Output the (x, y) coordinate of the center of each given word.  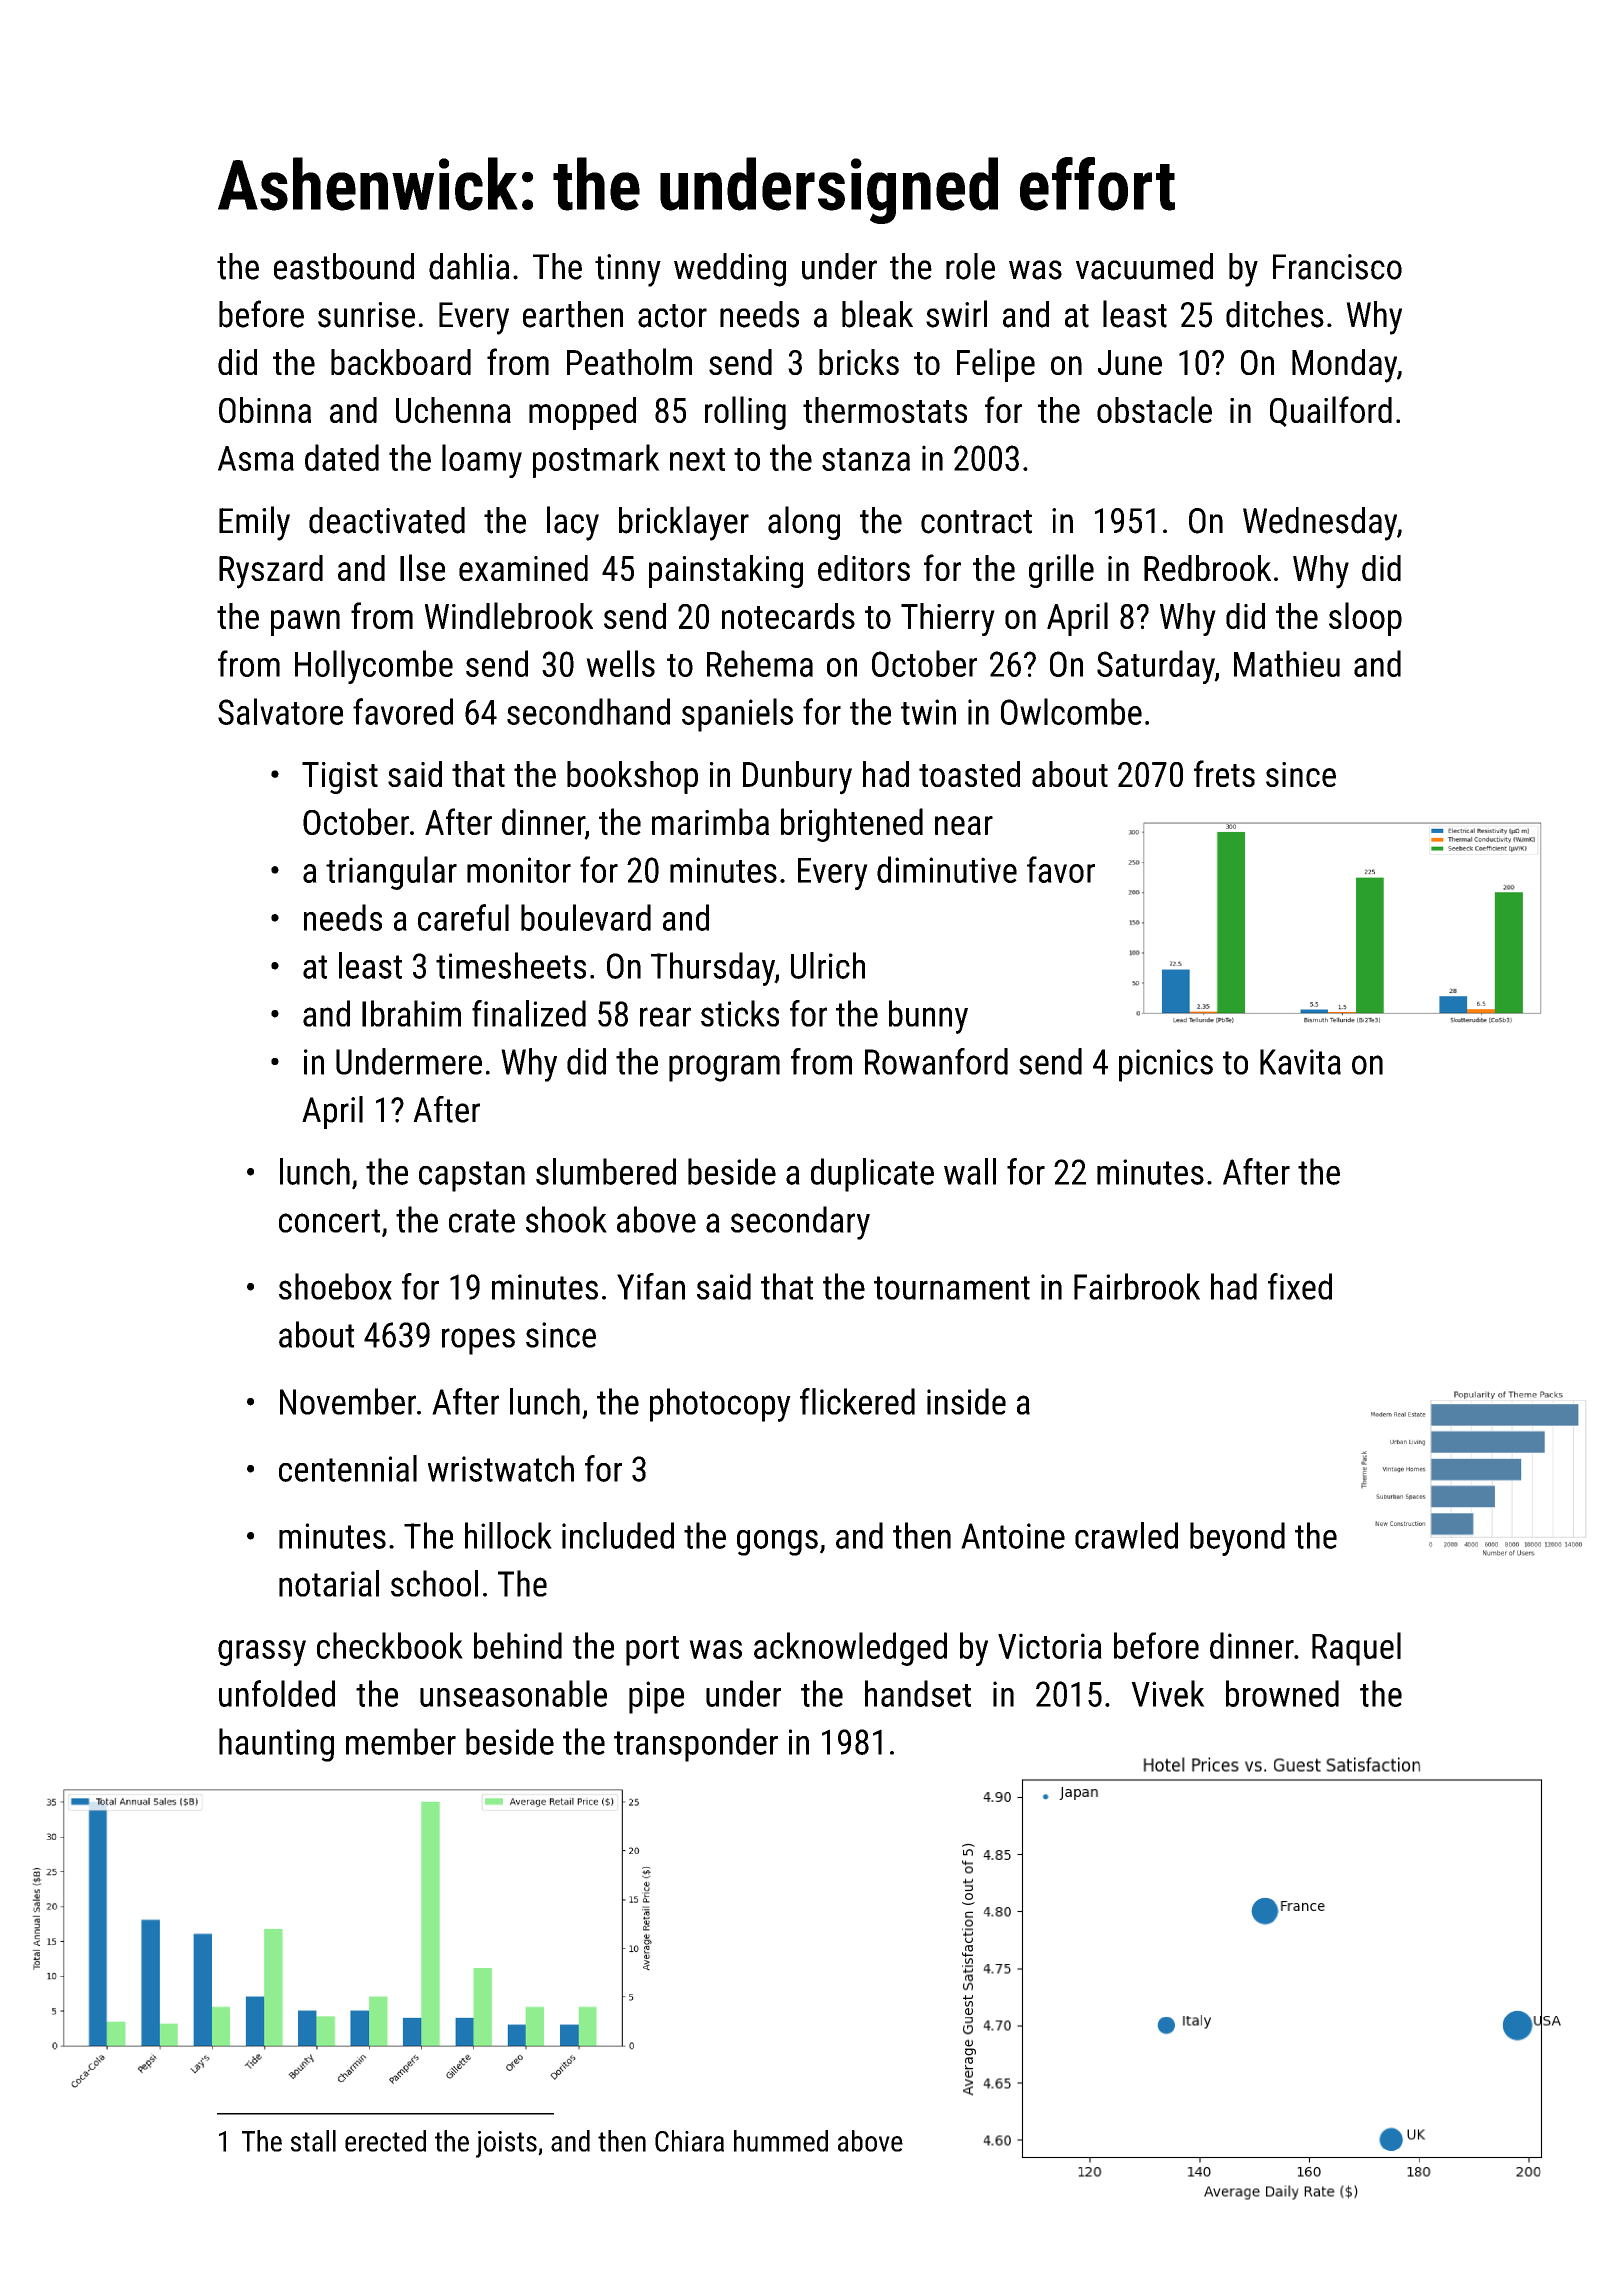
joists (506, 2144)
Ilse (422, 567)
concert (329, 1221)
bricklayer (684, 523)
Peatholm (629, 361)
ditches (1275, 314)
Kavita (1300, 1062)
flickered (857, 1401)
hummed (781, 2141)
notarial (329, 1583)
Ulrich (828, 965)
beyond (1237, 1539)
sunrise (366, 315)
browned (1282, 1693)
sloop (1365, 619)
